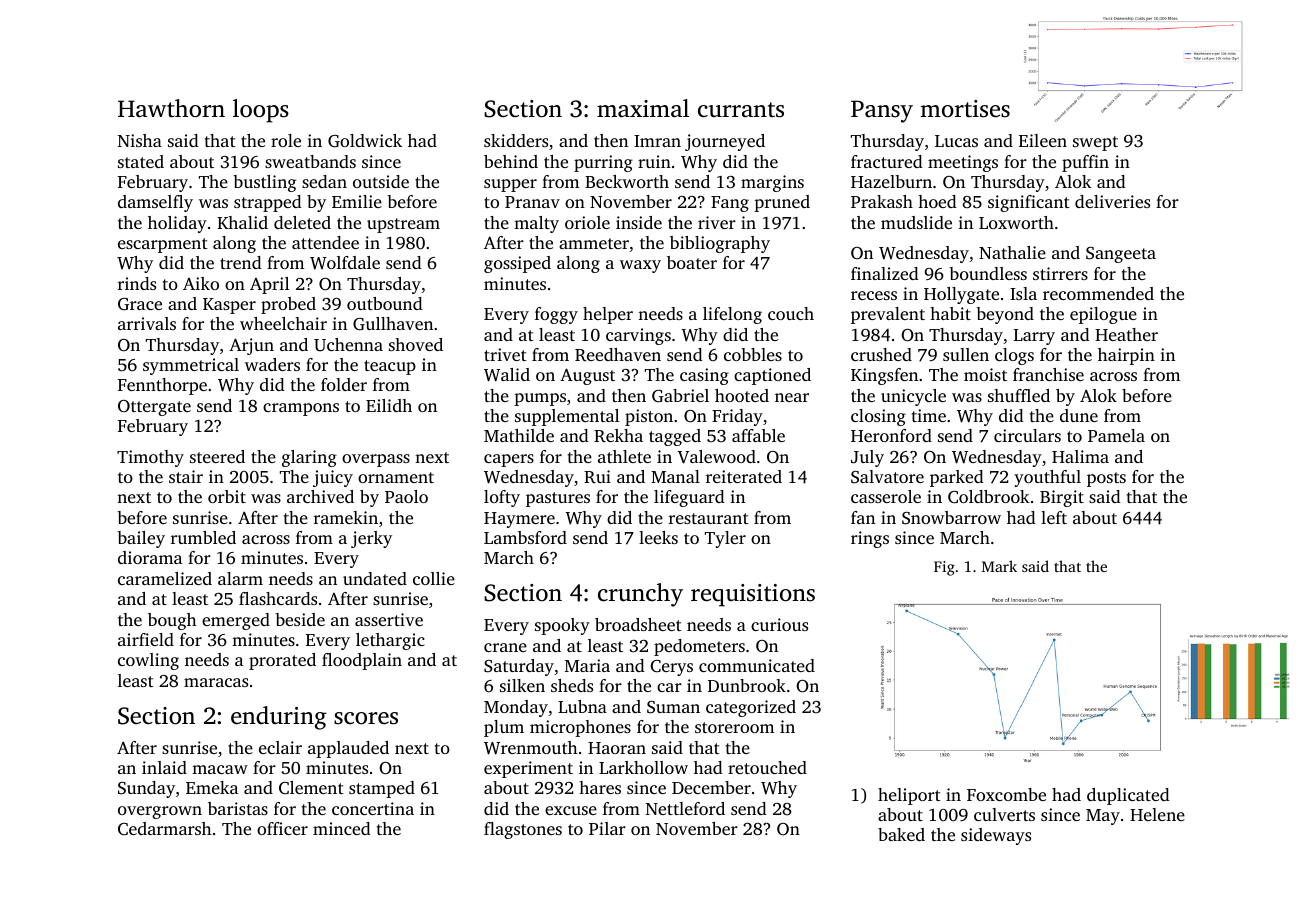  Describe the element at coordinates (154, 408) in the screenshot. I see `Ottergate` at that location.
